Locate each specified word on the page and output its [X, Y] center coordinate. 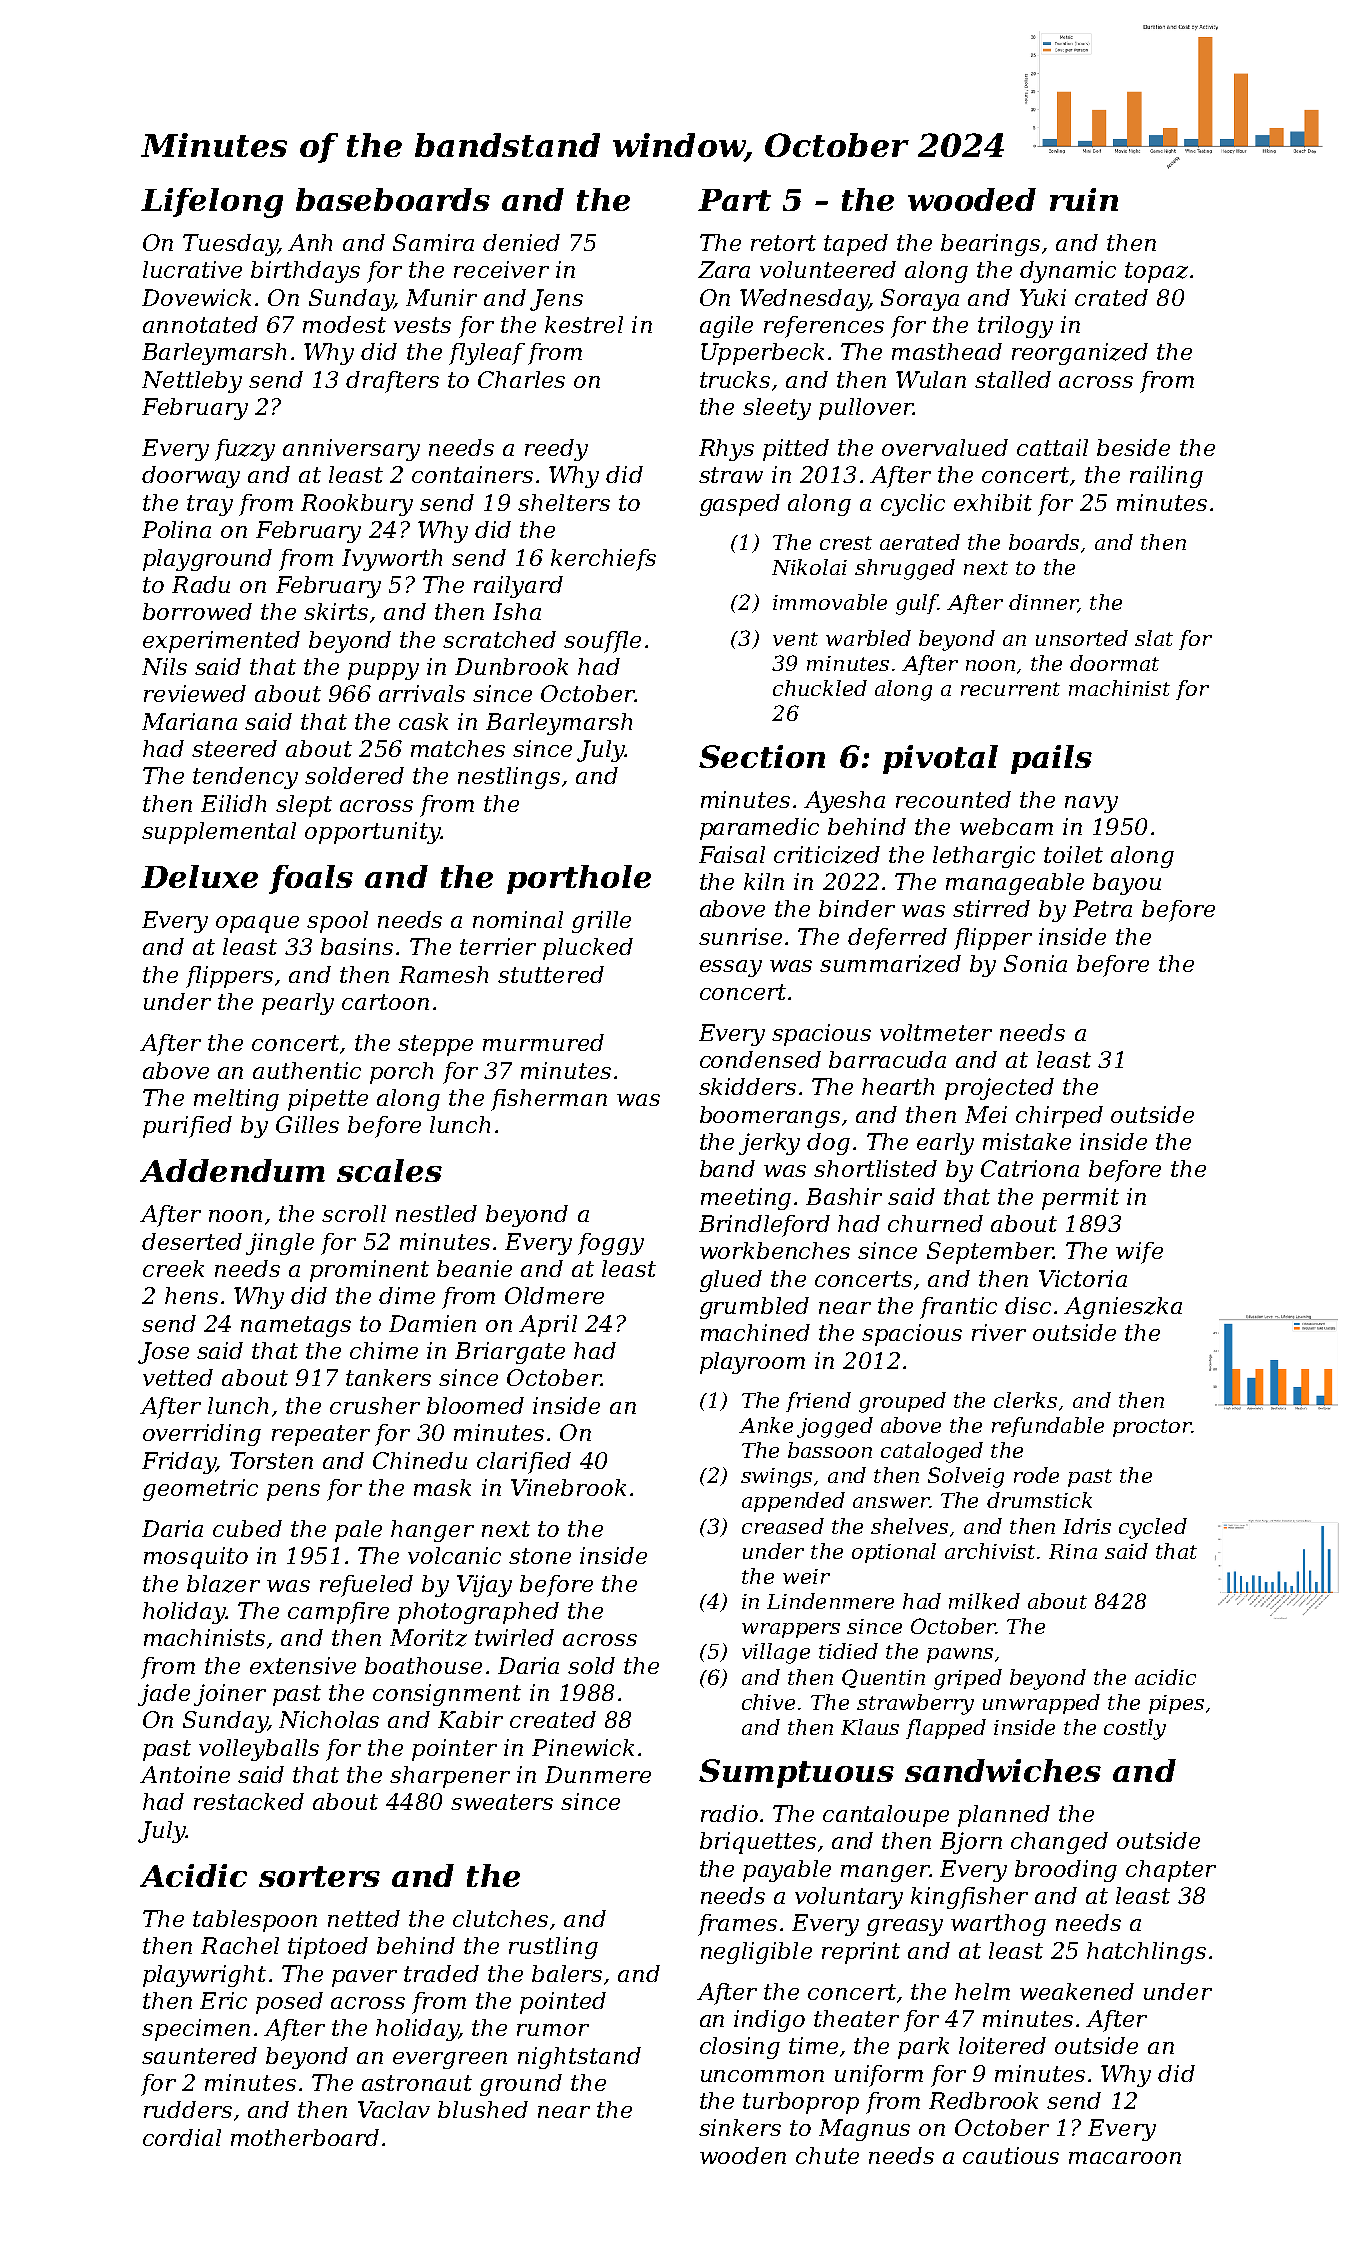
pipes [1176, 1704]
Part [734, 200]
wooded [972, 199]
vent [795, 639]
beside [1133, 447]
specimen [196, 2030]
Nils [164, 666]
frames [737, 1925]
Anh [310, 242]
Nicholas [329, 1719]
